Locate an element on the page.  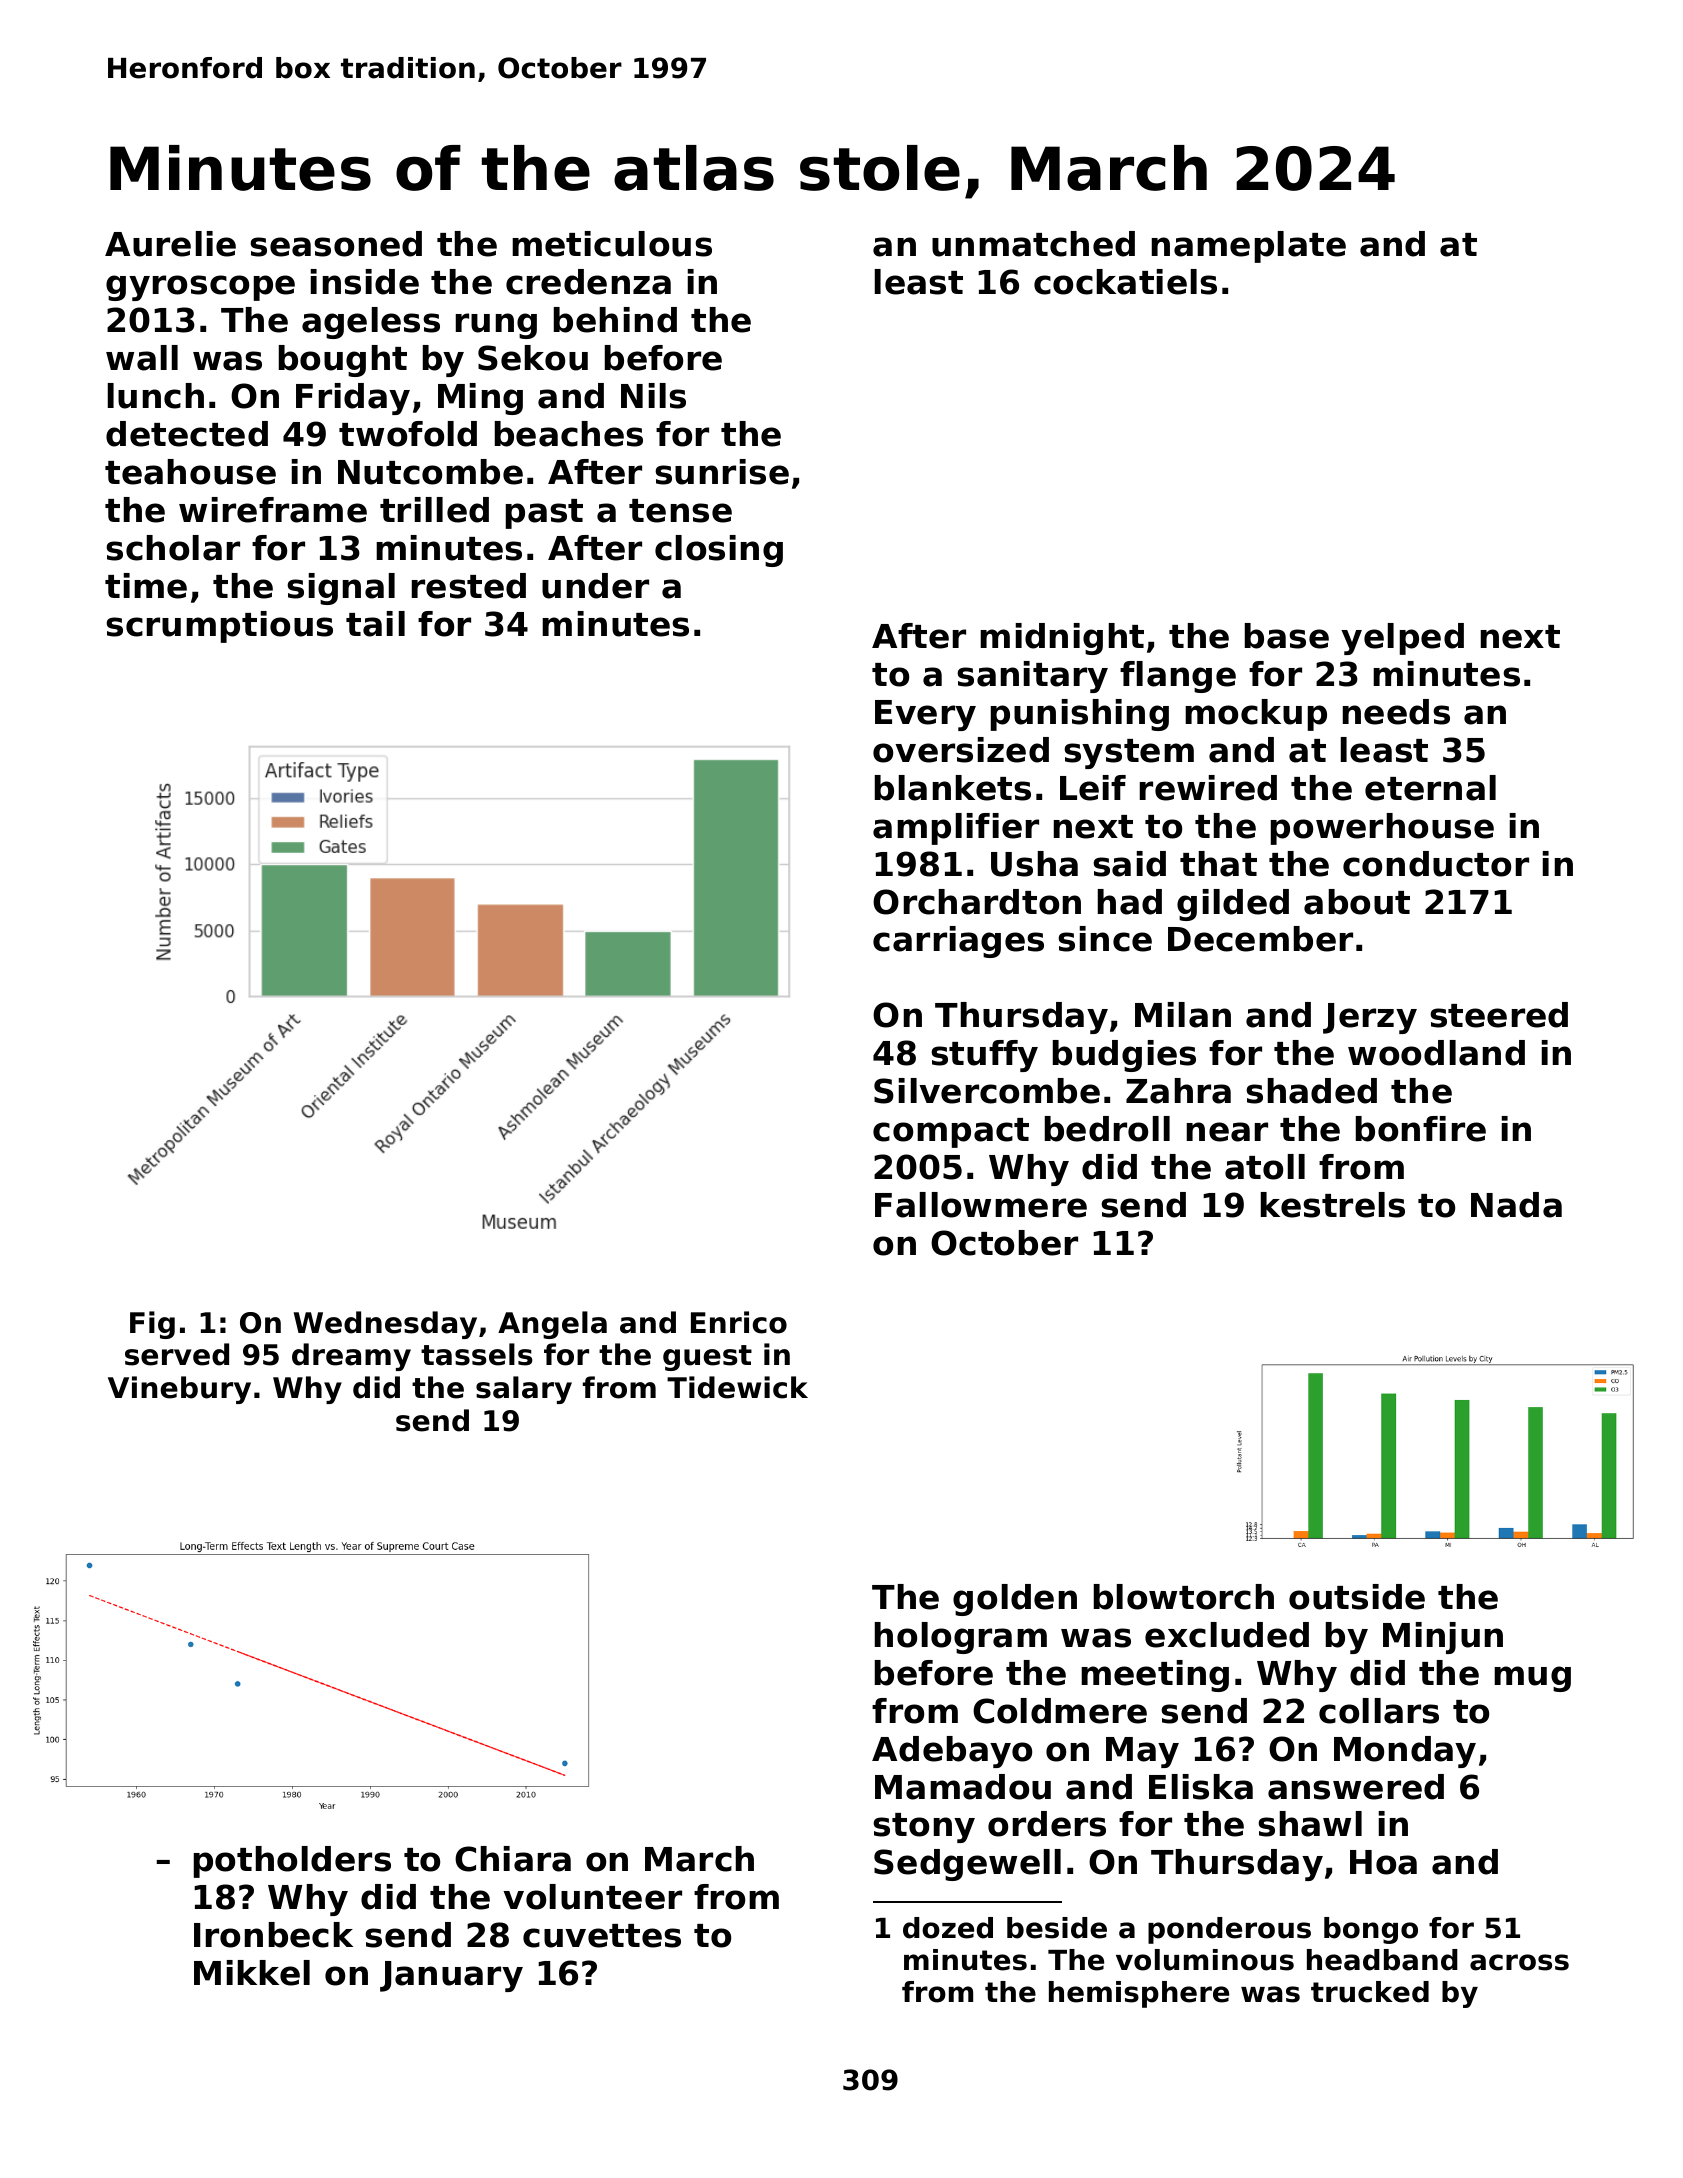
Jerzy is located at coordinates (1370, 1018).
